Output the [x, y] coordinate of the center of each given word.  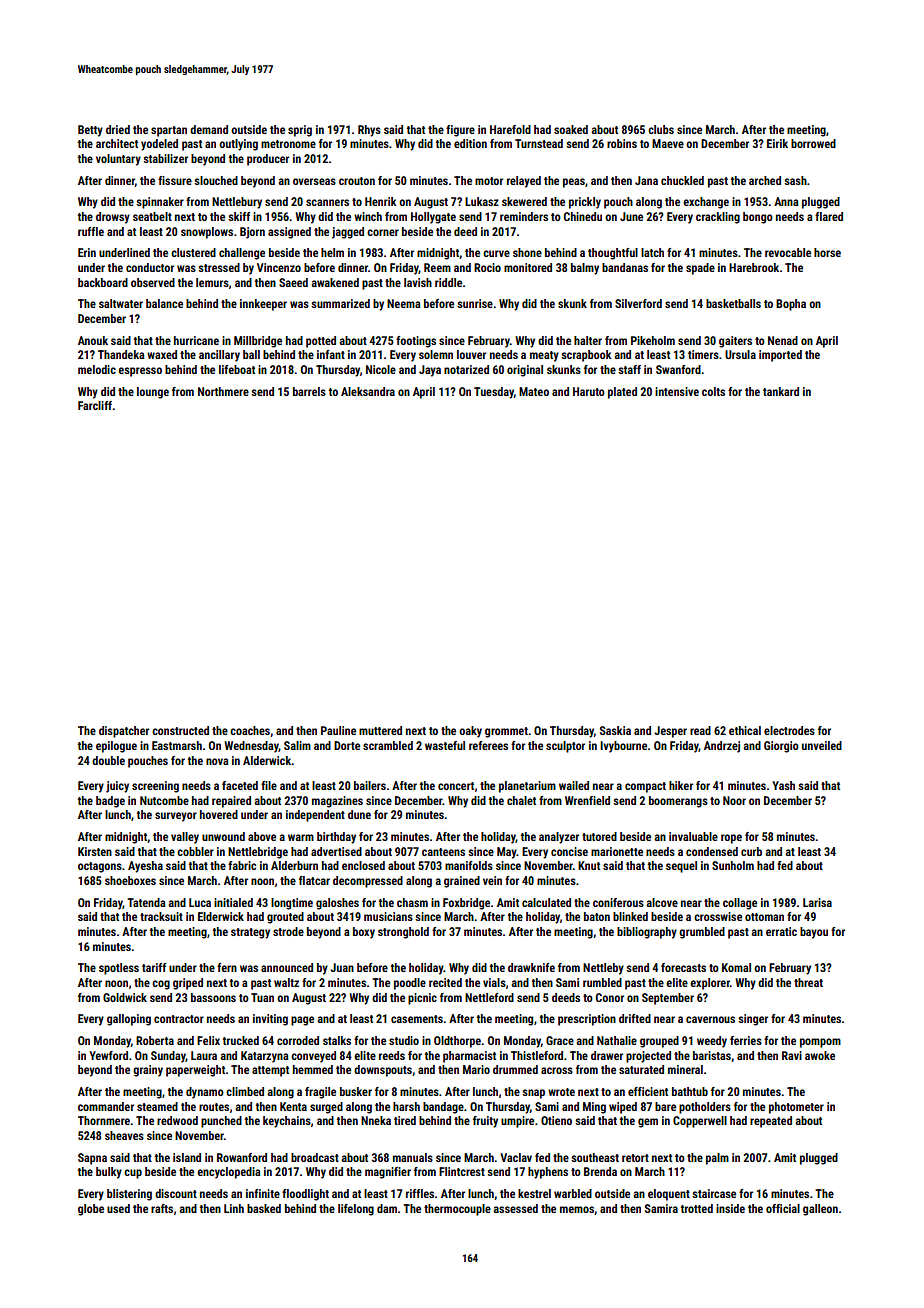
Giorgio [781, 747]
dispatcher [124, 732]
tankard [781, 391]
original [525, 371]
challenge [242, 254]
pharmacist [469, 1057]
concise [569, 851]
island [187, 1157]
